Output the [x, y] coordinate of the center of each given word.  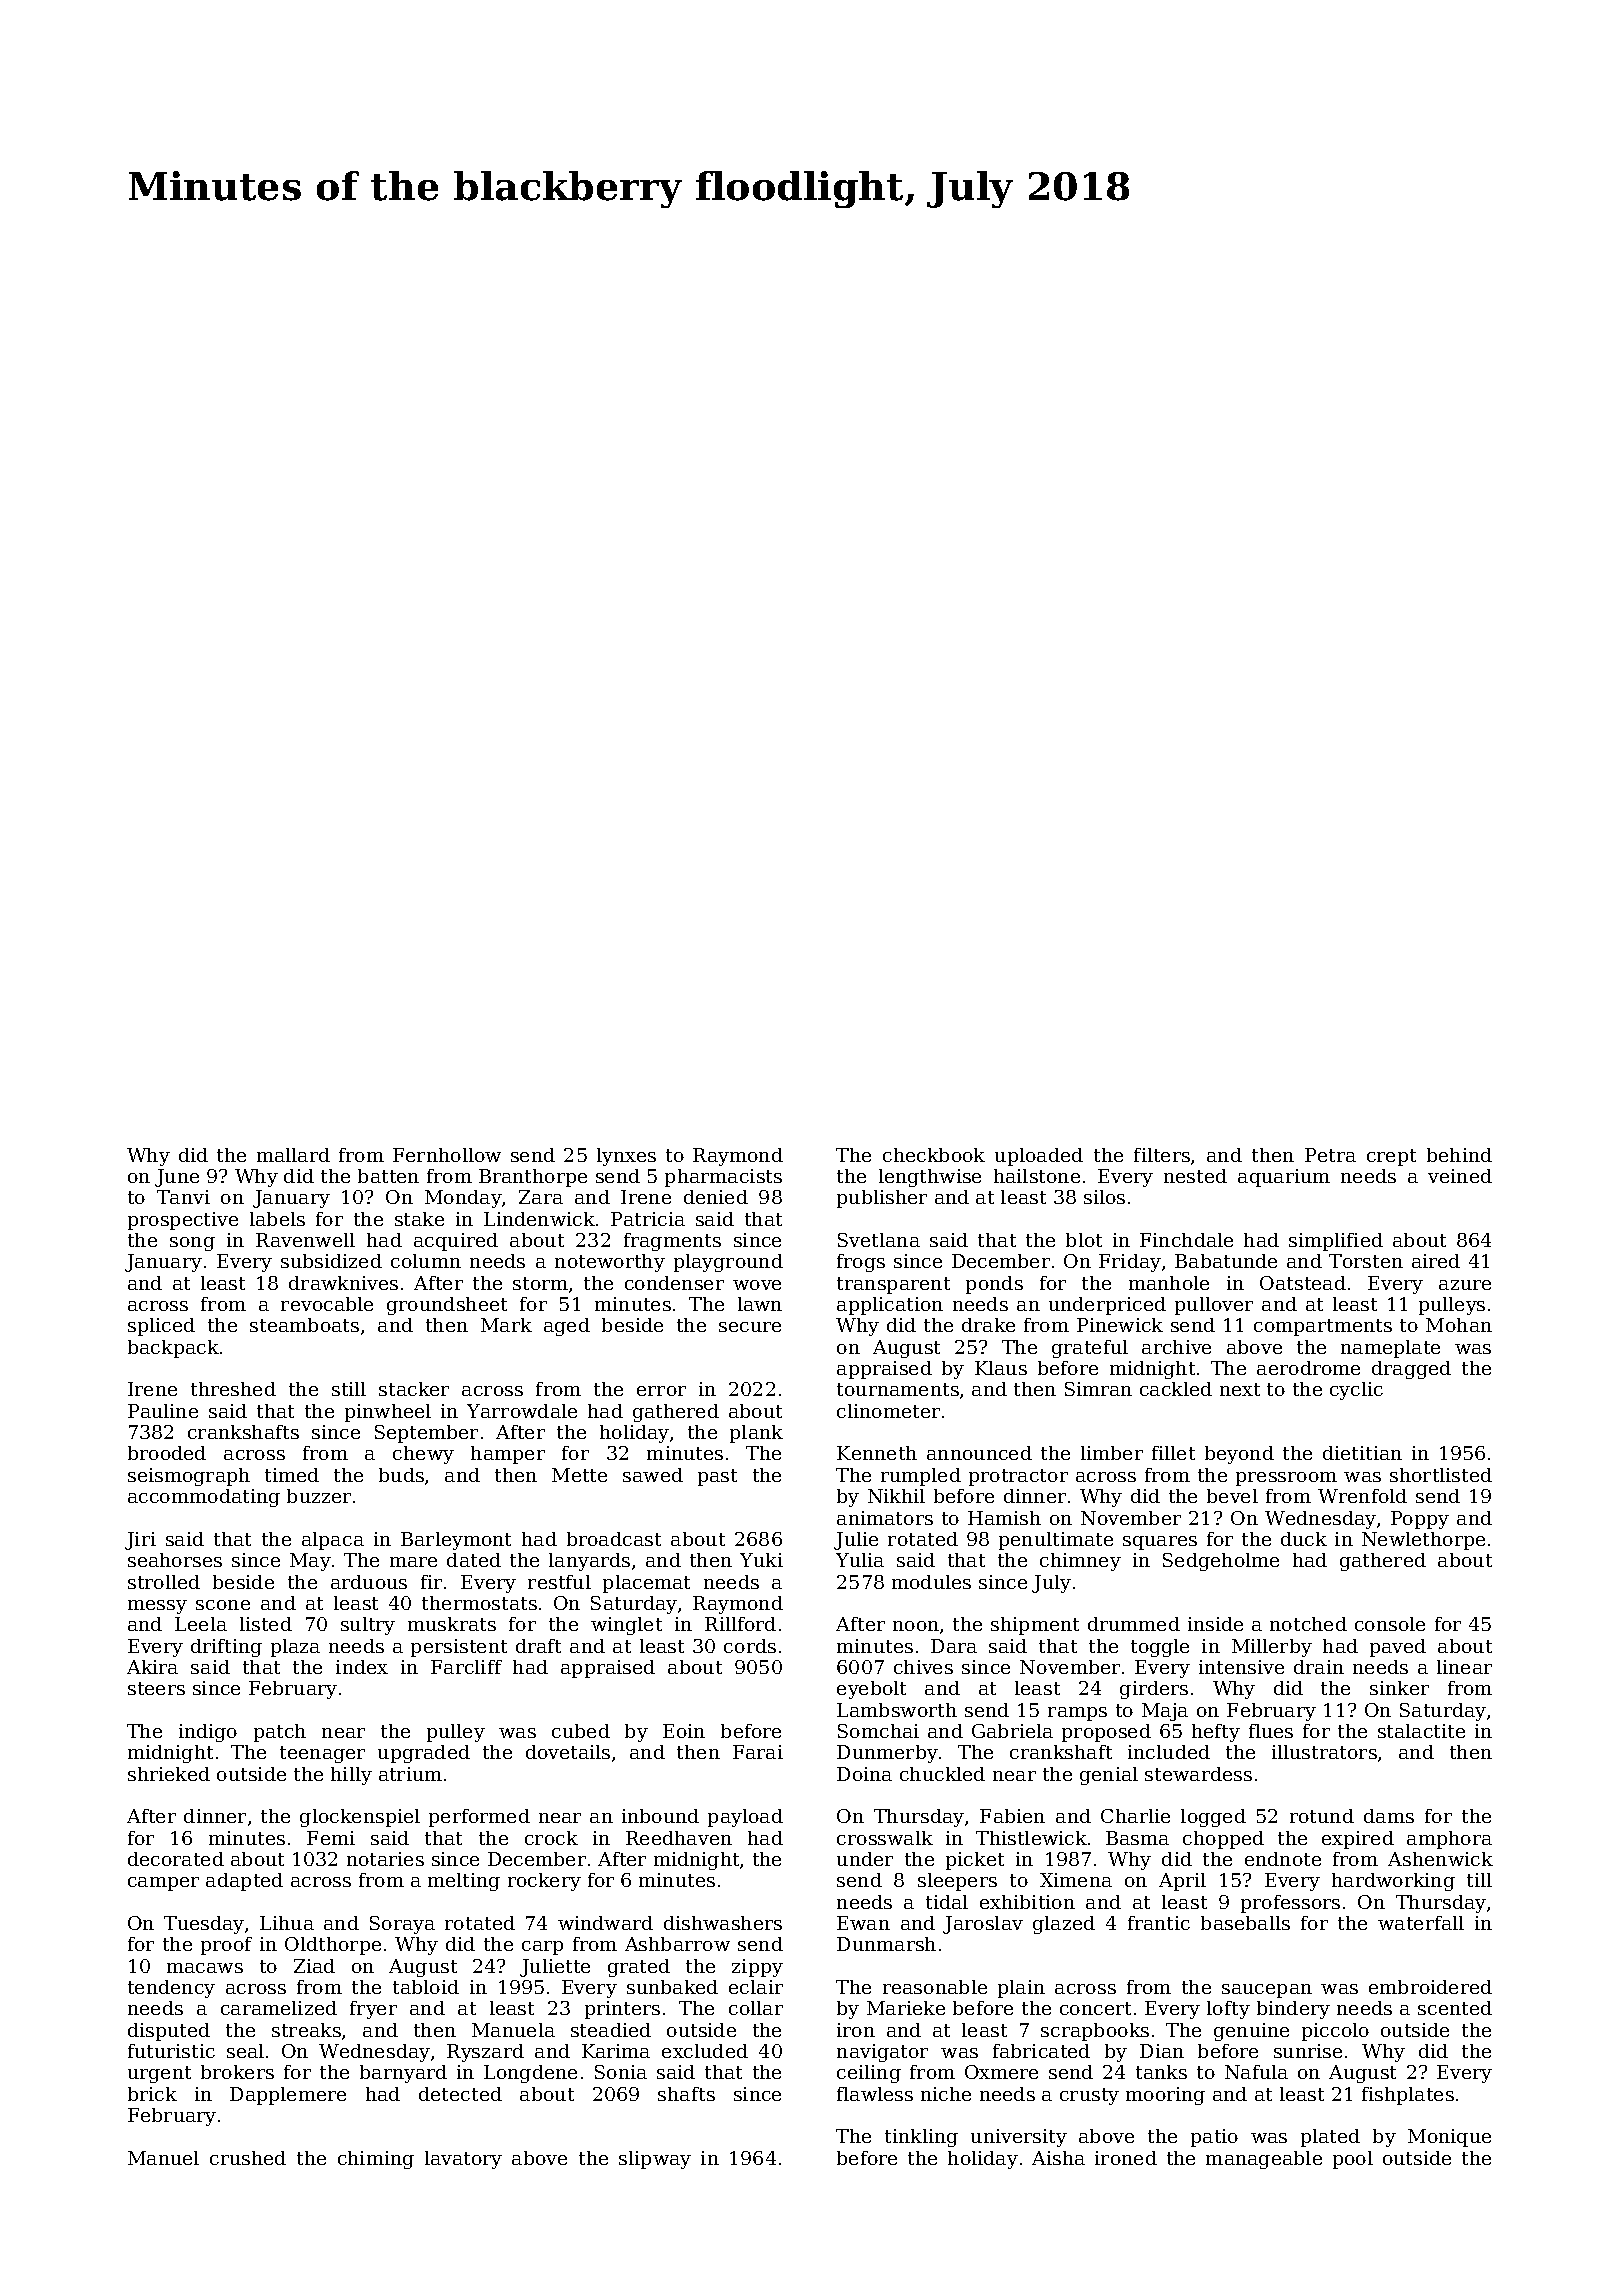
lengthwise [930, 1178]
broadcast [614, 1539]
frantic [1159, 1923]
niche [946, 2094]
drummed [1134, 1624]
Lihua [287, 1923]
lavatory [463, 2160]
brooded [167, 1453]
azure [1465, 1285]
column [426, 1261]
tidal [947, 1902]
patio [1214, 2138]
